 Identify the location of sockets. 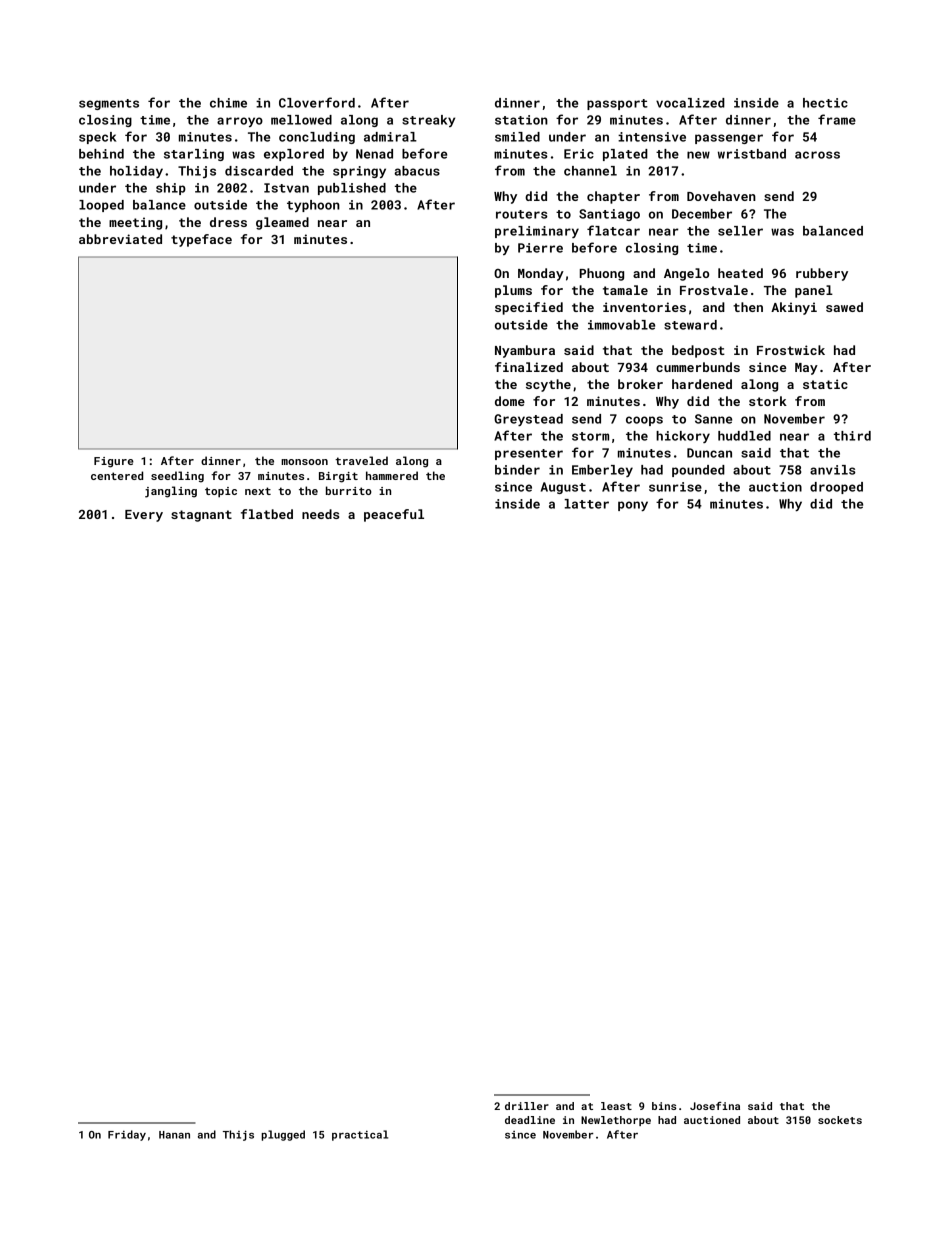
(840, 1120).
